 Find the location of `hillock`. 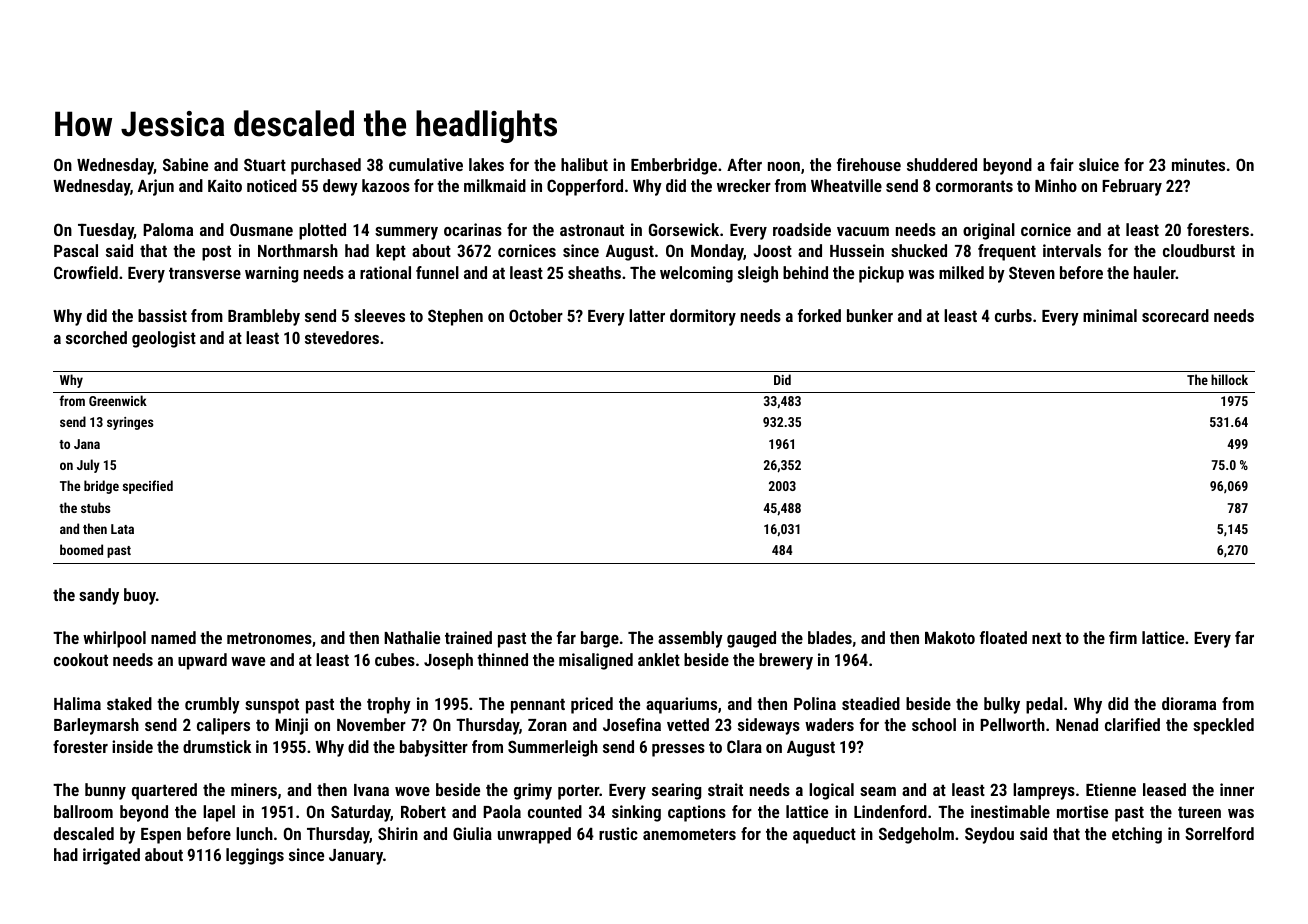

hillock is located at coordinates (1229, 379).
